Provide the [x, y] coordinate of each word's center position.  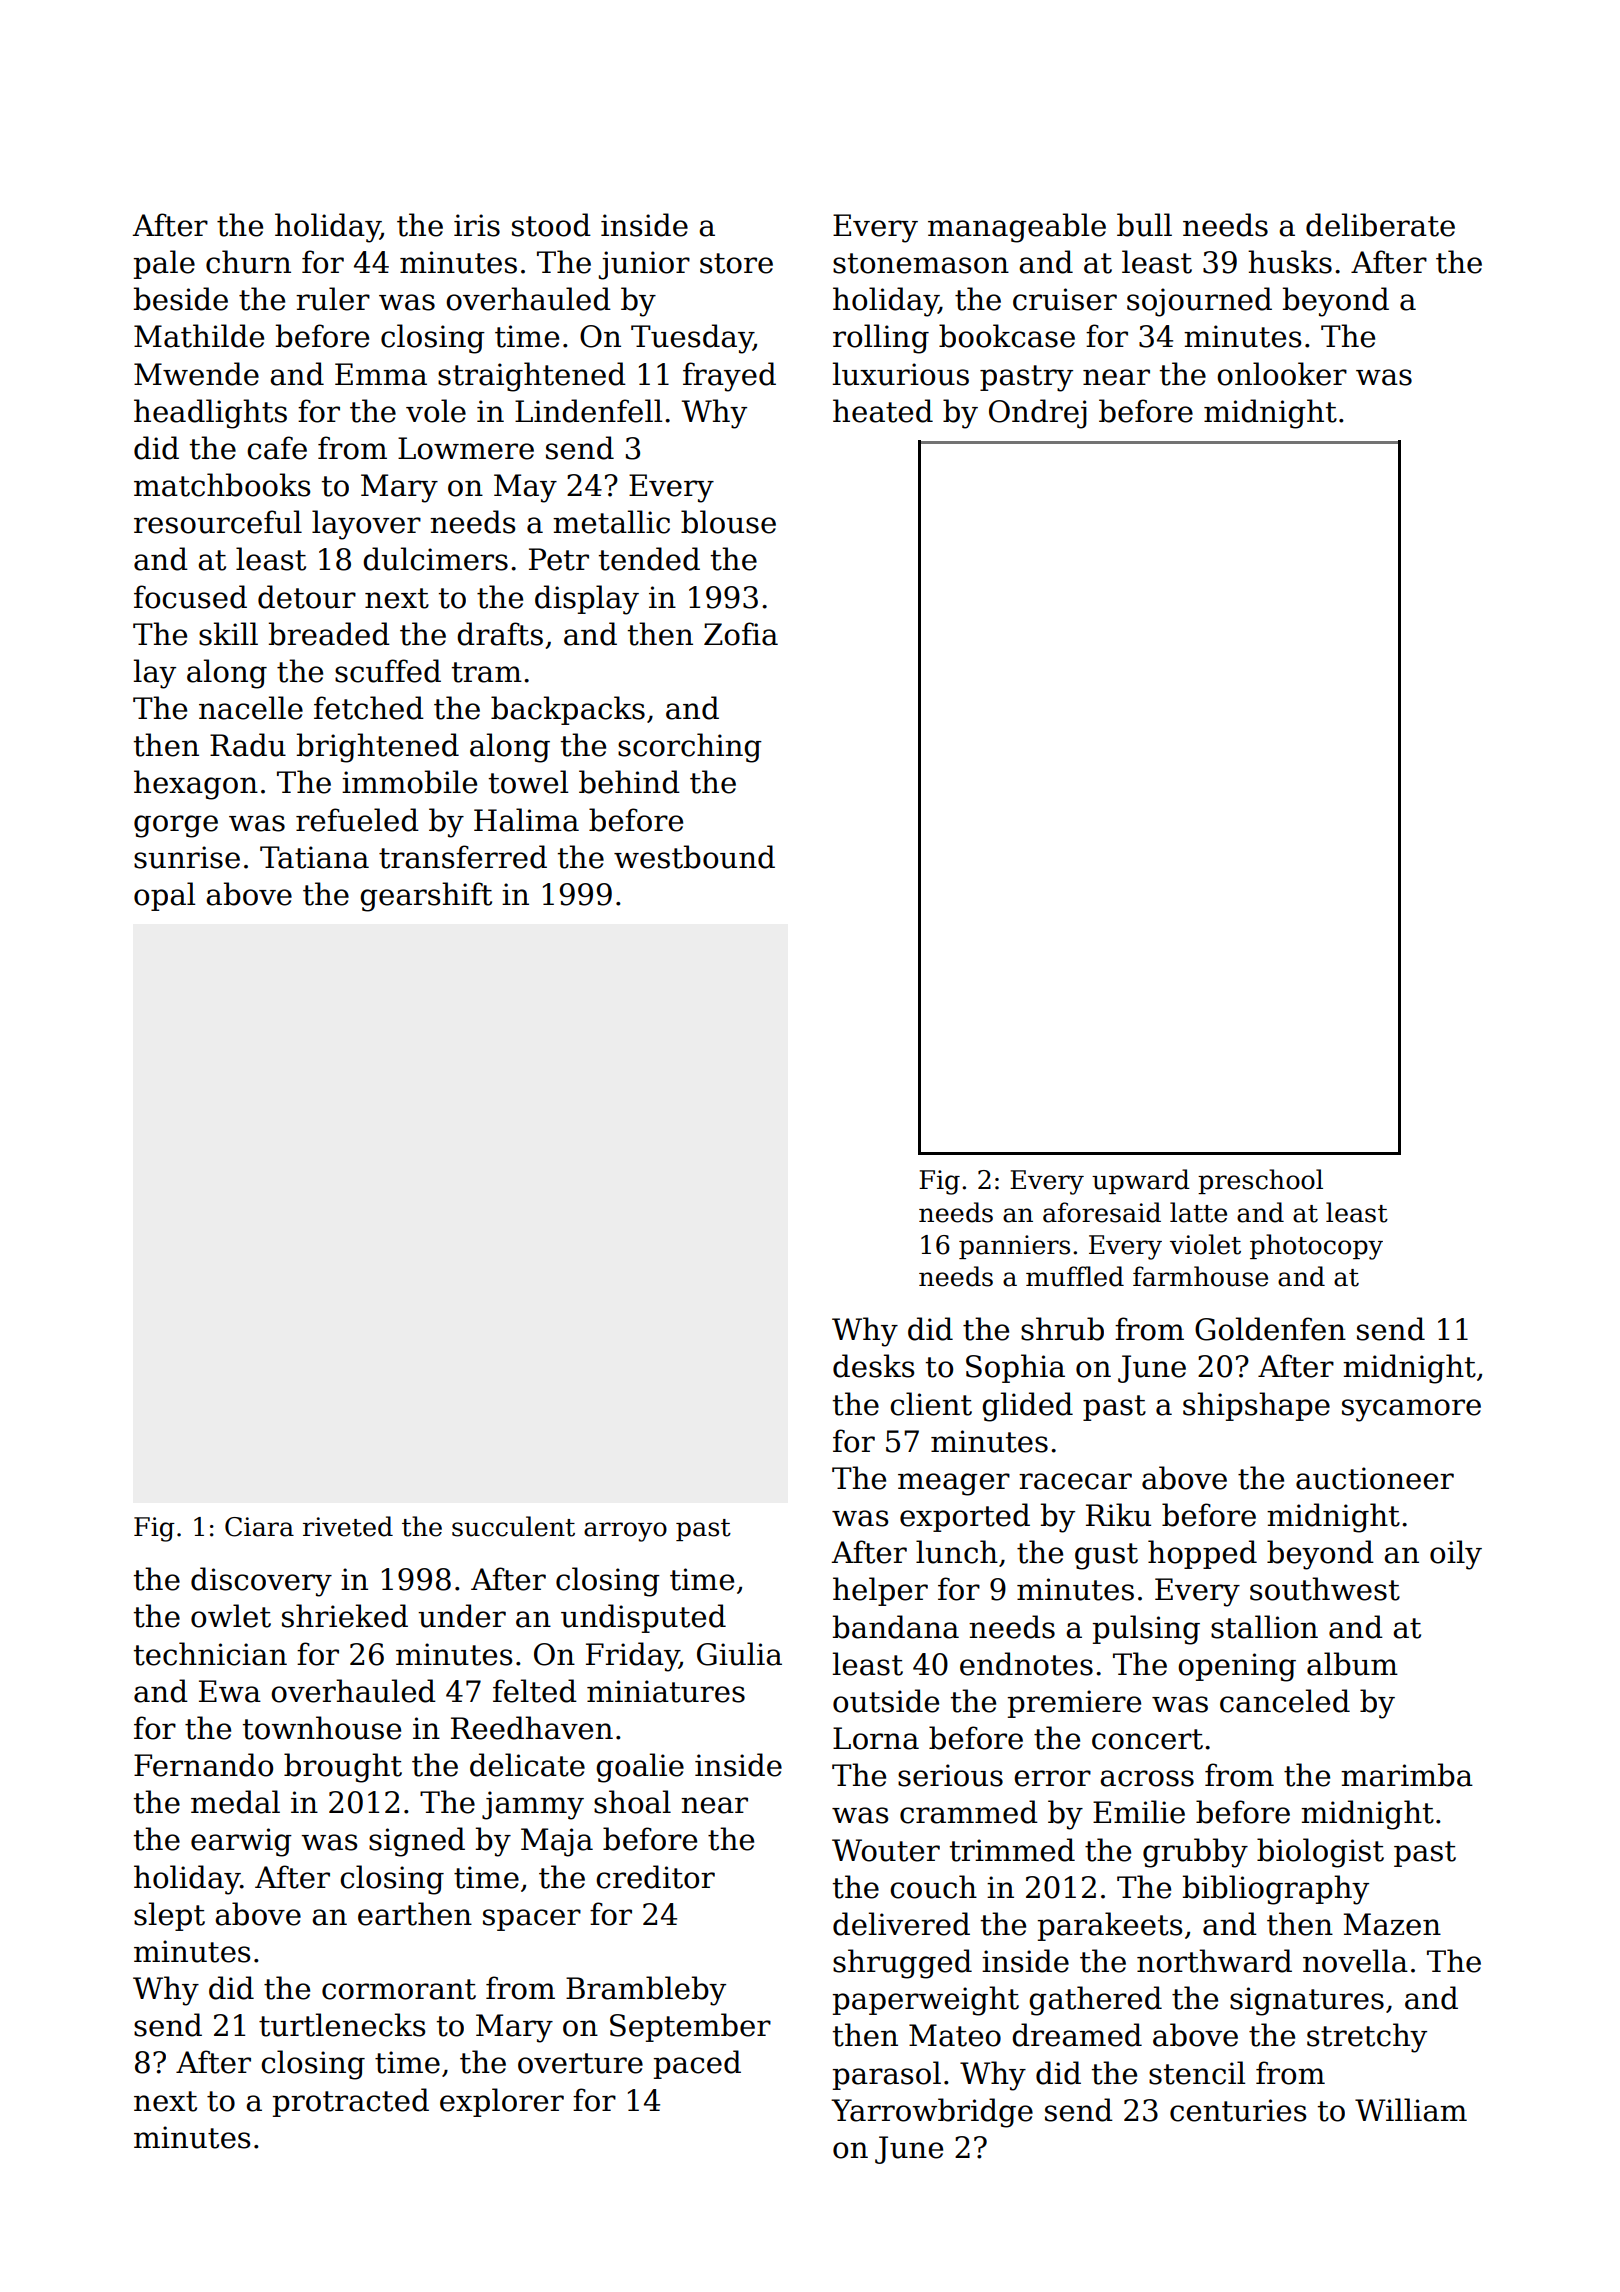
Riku [1118, 1515]
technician [210, 1654]
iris [477, 225]
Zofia [741, 634]
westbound [694, 857]
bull [1144, 225]
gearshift [426, 897]
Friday [632, 1657]
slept [169, 1916]
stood [551, 225]
